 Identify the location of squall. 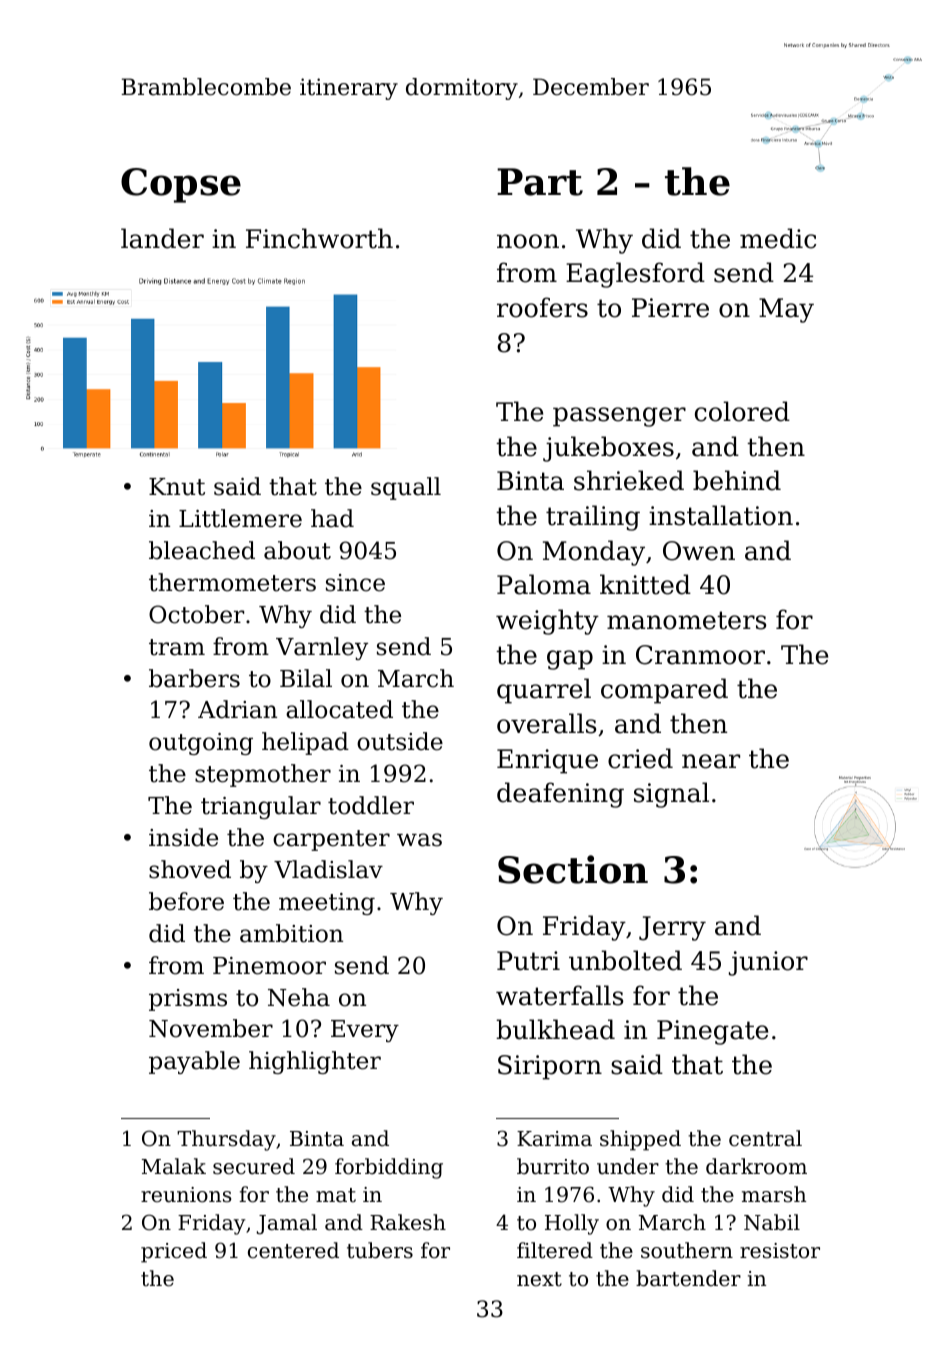
(406, 488).
